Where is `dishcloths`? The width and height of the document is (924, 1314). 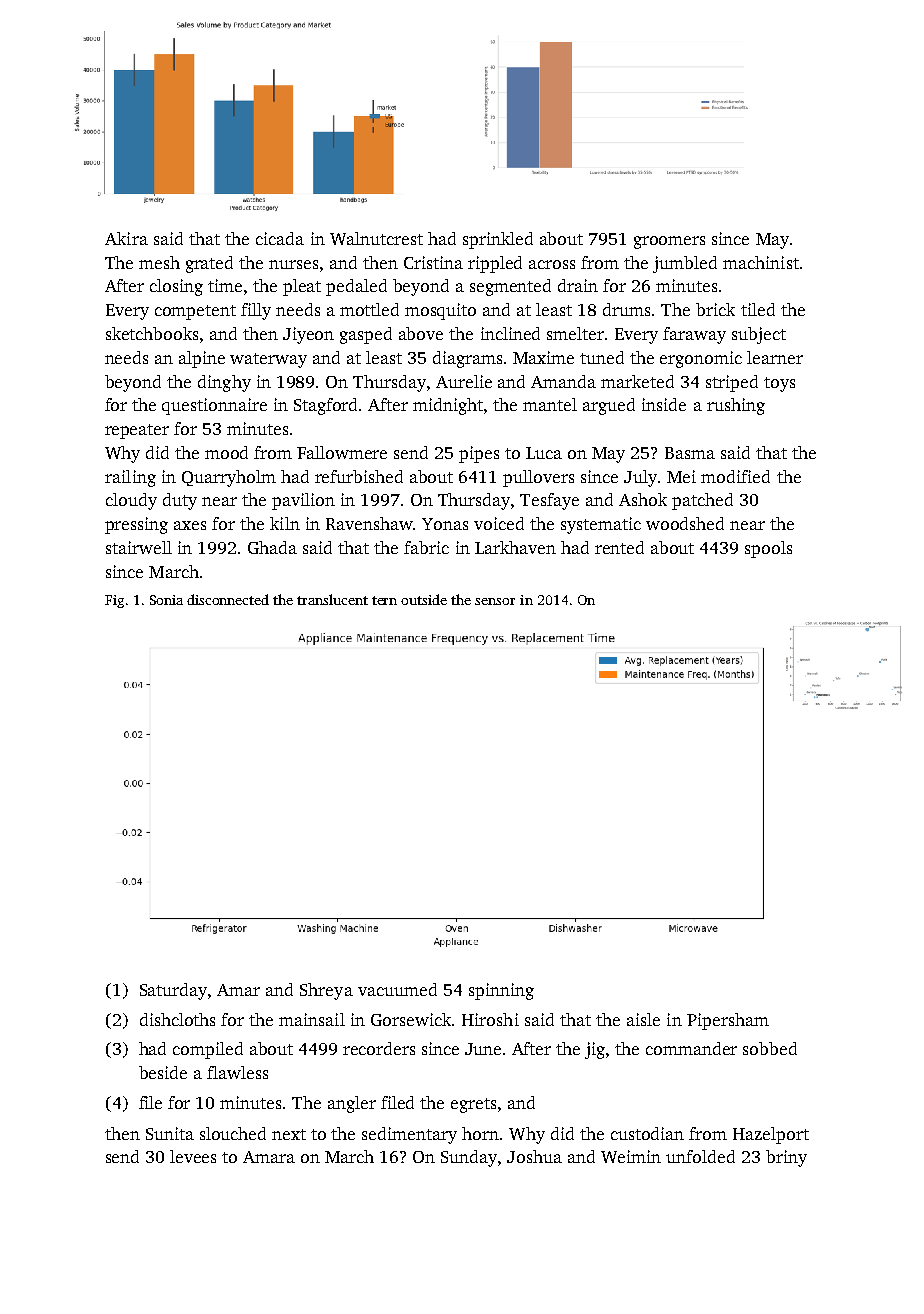
dishcloths is located at coordinates (177, 1019).
